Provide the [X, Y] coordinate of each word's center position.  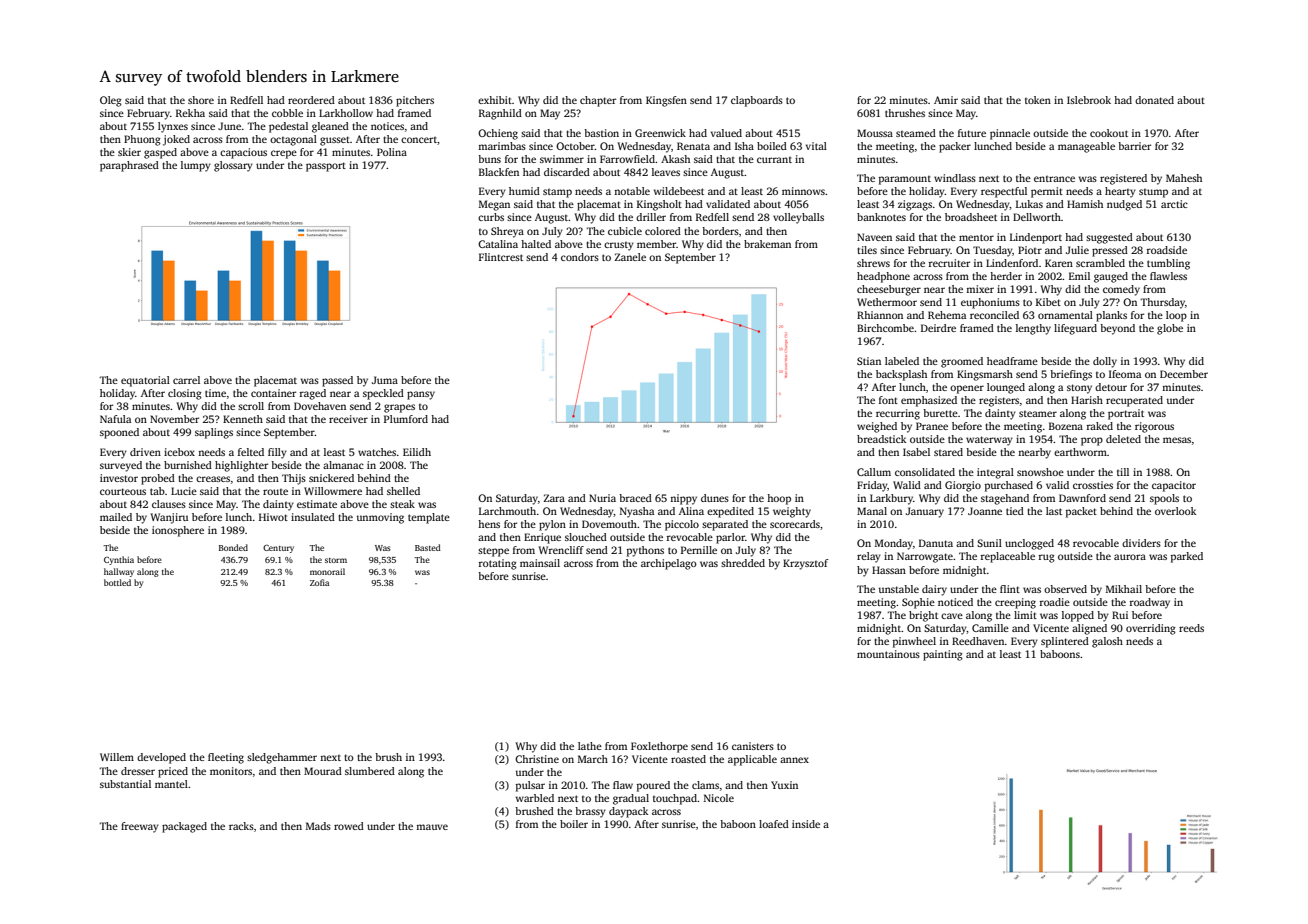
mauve [432, 827]
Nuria [602, 498]
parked [1187, 557]
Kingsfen [666, 101]
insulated [313, 517]
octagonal [293, 140]
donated [1154, 100]
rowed [349, 826]
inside [806, 824]
